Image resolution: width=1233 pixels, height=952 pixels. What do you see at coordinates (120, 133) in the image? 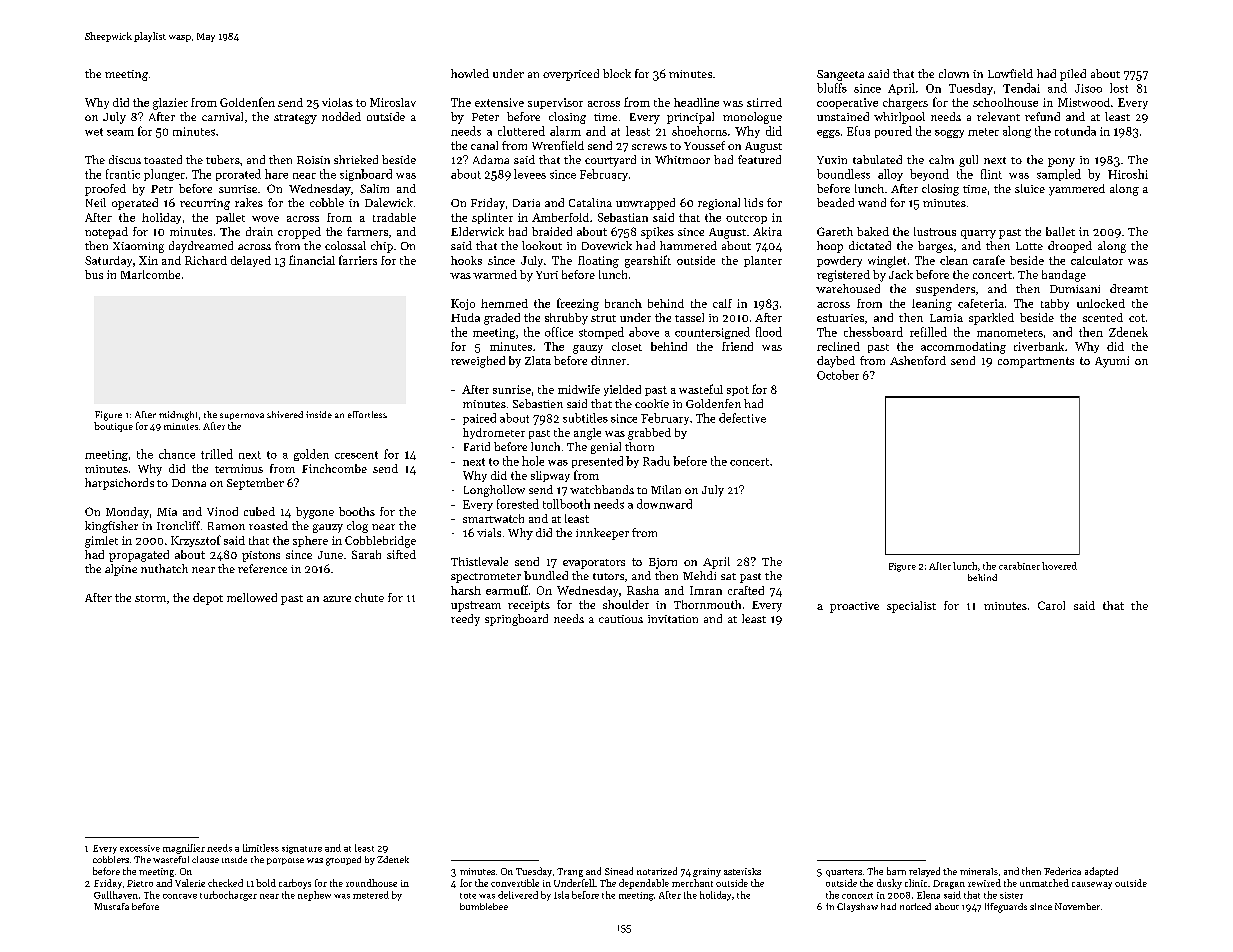
I see `seam` at bounding box center [120, 133].
